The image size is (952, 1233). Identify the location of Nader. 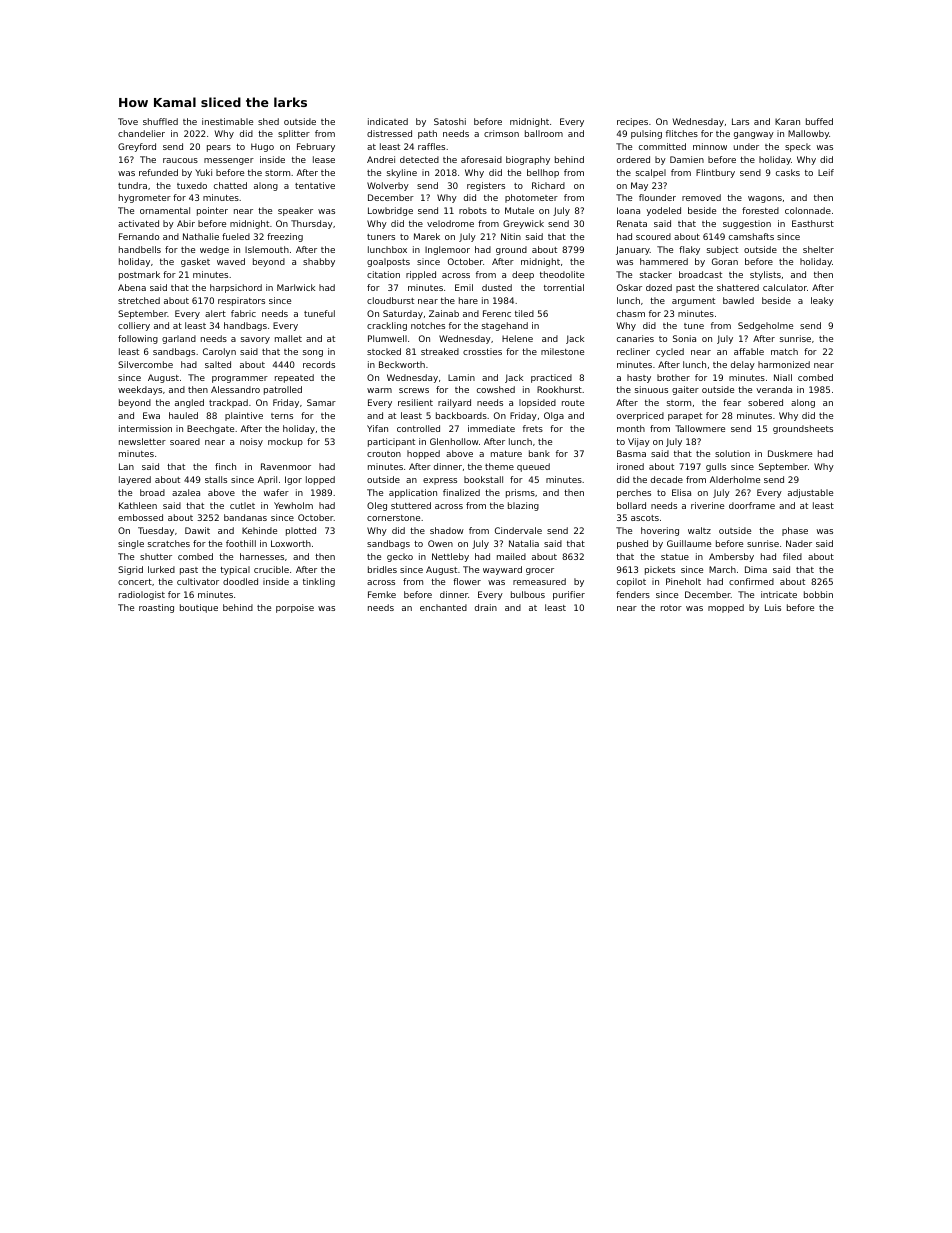
(799, 543).
